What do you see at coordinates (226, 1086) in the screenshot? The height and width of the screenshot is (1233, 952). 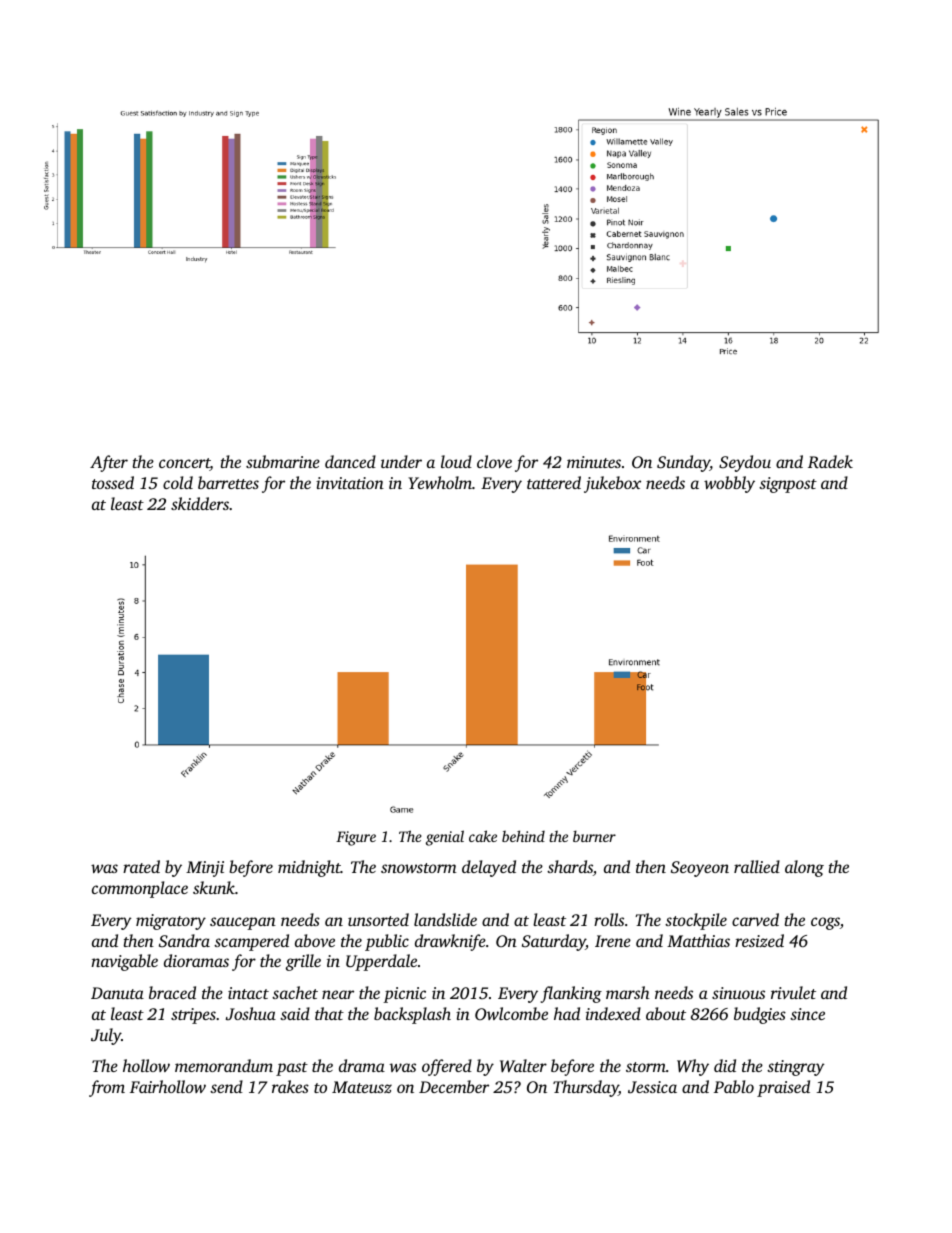 I see `send` at bounding box center [226, 1086].
